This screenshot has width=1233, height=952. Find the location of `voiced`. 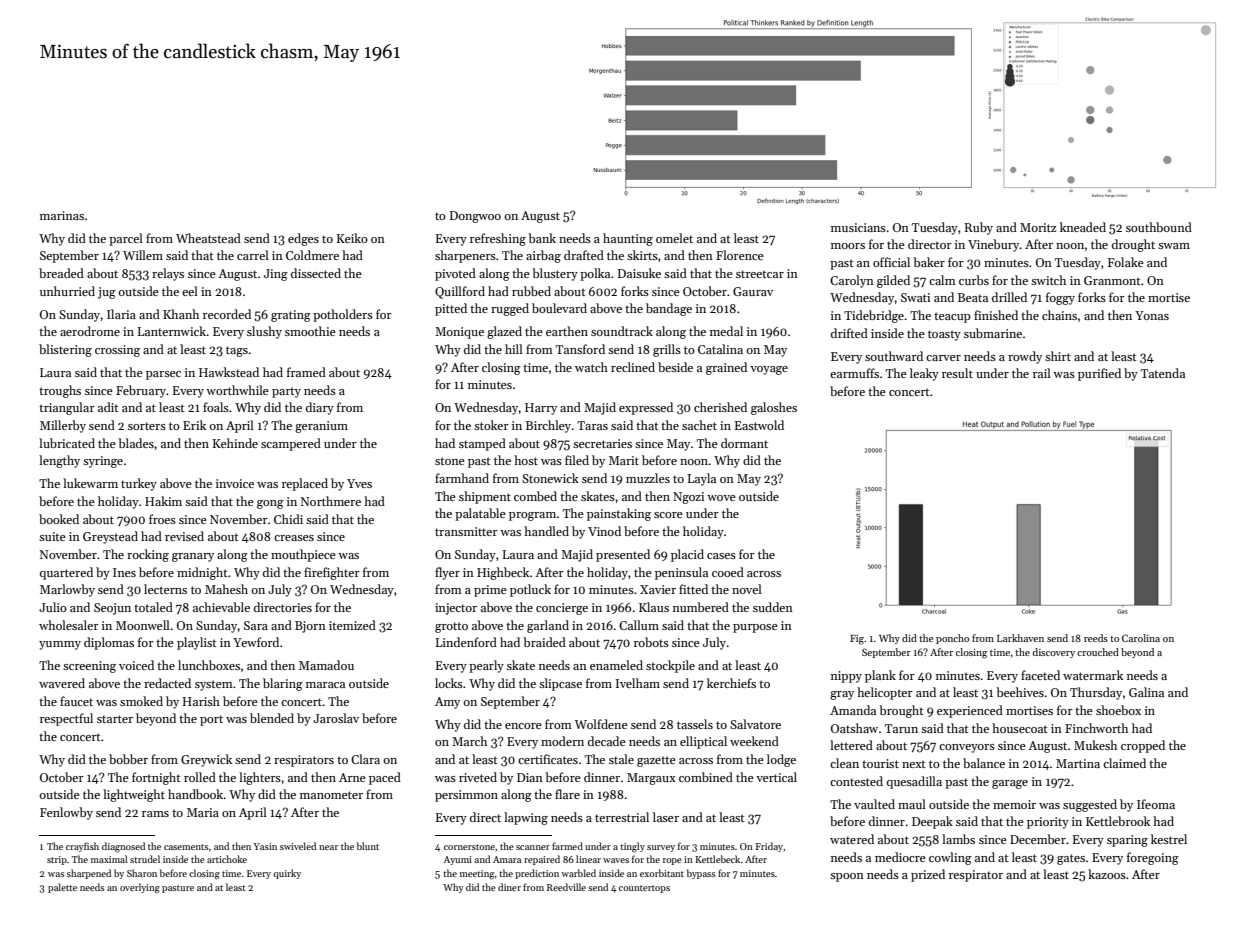

voiced is located at coordinates (136, 665).
